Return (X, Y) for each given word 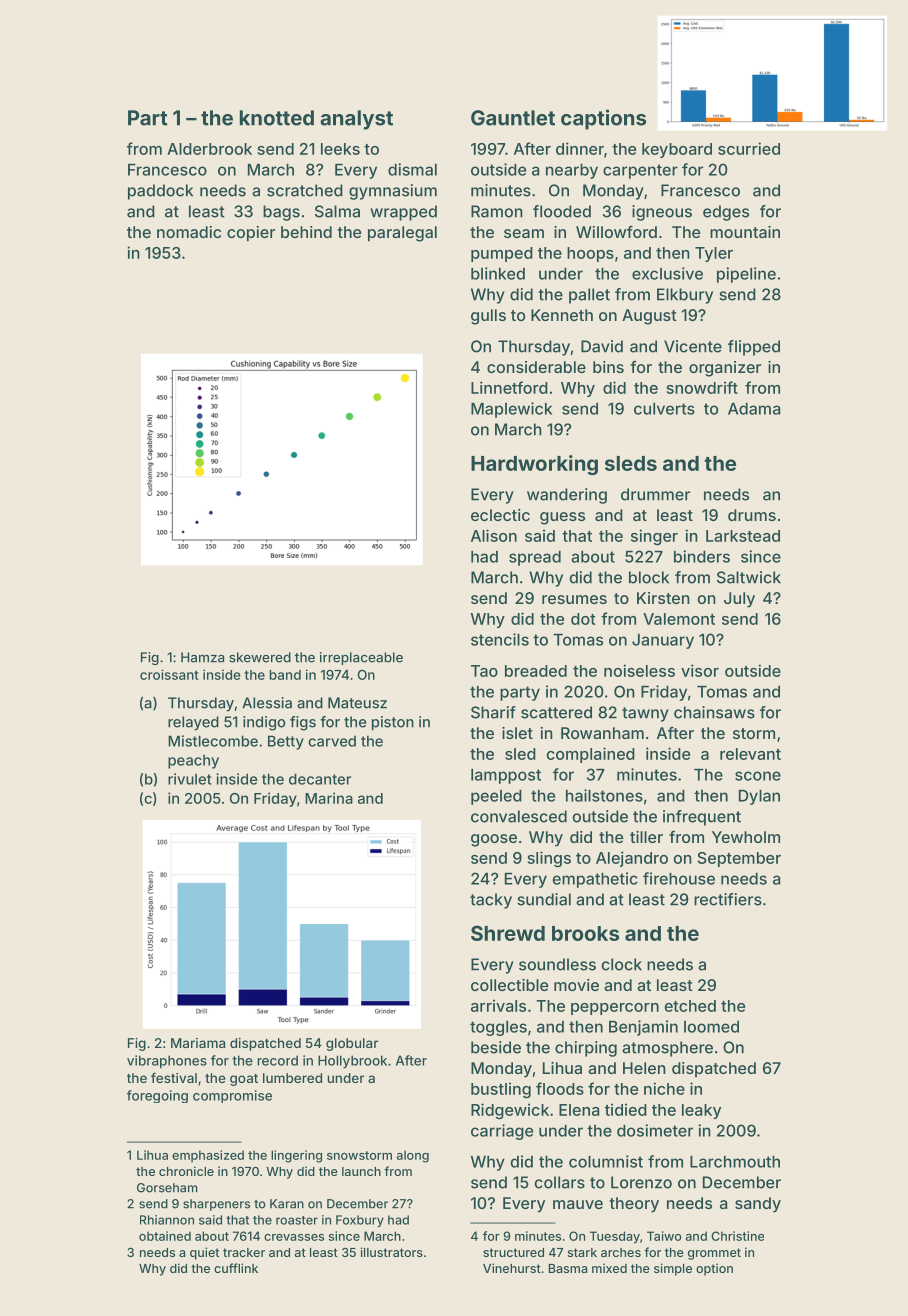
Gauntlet (513, 118)
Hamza (202, 657)
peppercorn (615, 1009)
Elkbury (685, 296)
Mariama (198, 1043)
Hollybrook (352, 1062)
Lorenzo (641, 1182)
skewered (260, 657)
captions (603, 119)
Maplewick (511, 410)
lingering (296, 1156)
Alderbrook (209, 149)
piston (393, 723)
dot (583, 619)
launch (361, 1171)
